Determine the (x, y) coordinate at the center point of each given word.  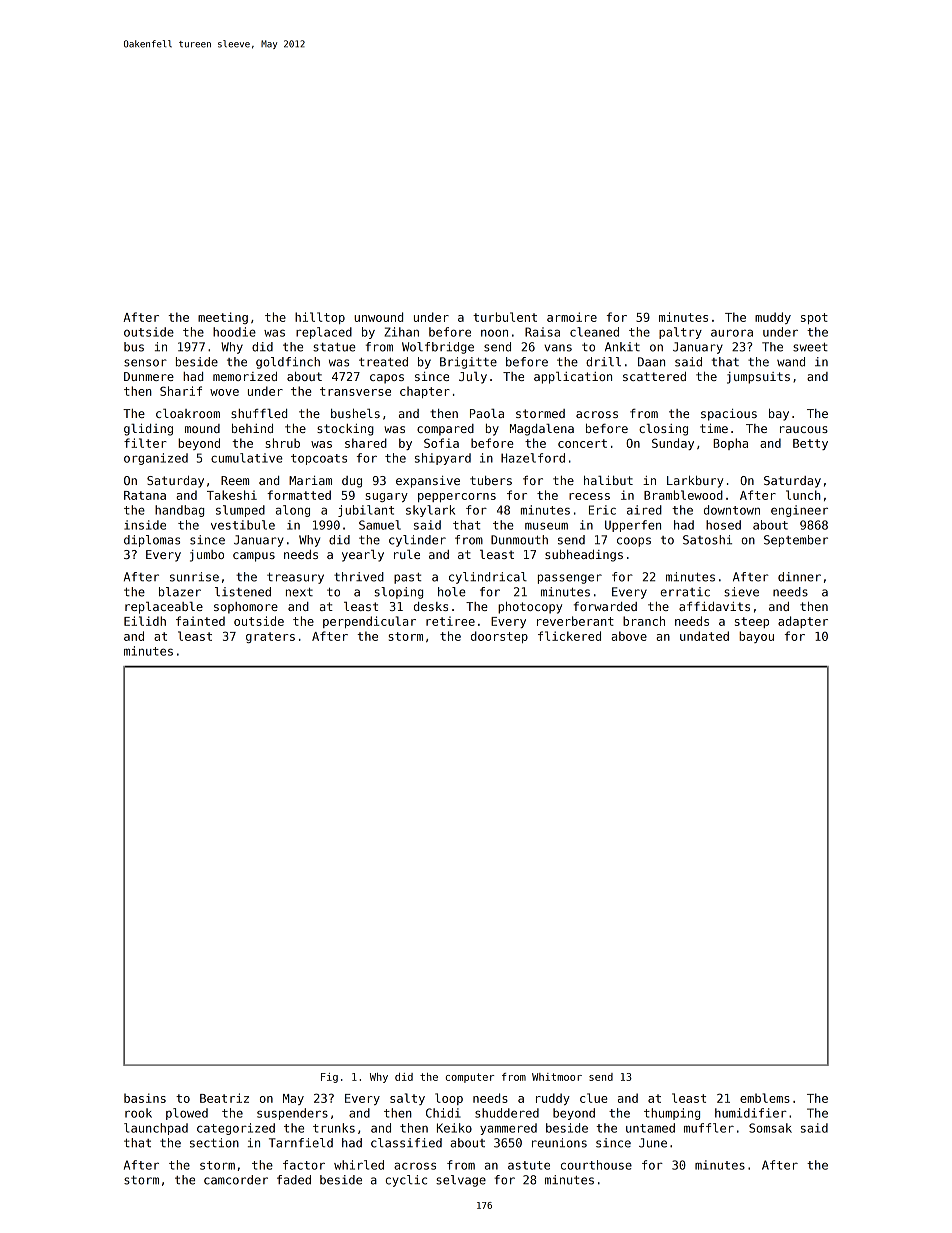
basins (145, 1098)
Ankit (622, 347)
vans (558, 348)
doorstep (499, 637)
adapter (803, 622)
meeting (223, 318)
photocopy (530, 608)
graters (270, 637)
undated (704, 636)
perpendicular (369, 622)
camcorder (236, 1180)
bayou (756, 637)
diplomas (152, 541)
